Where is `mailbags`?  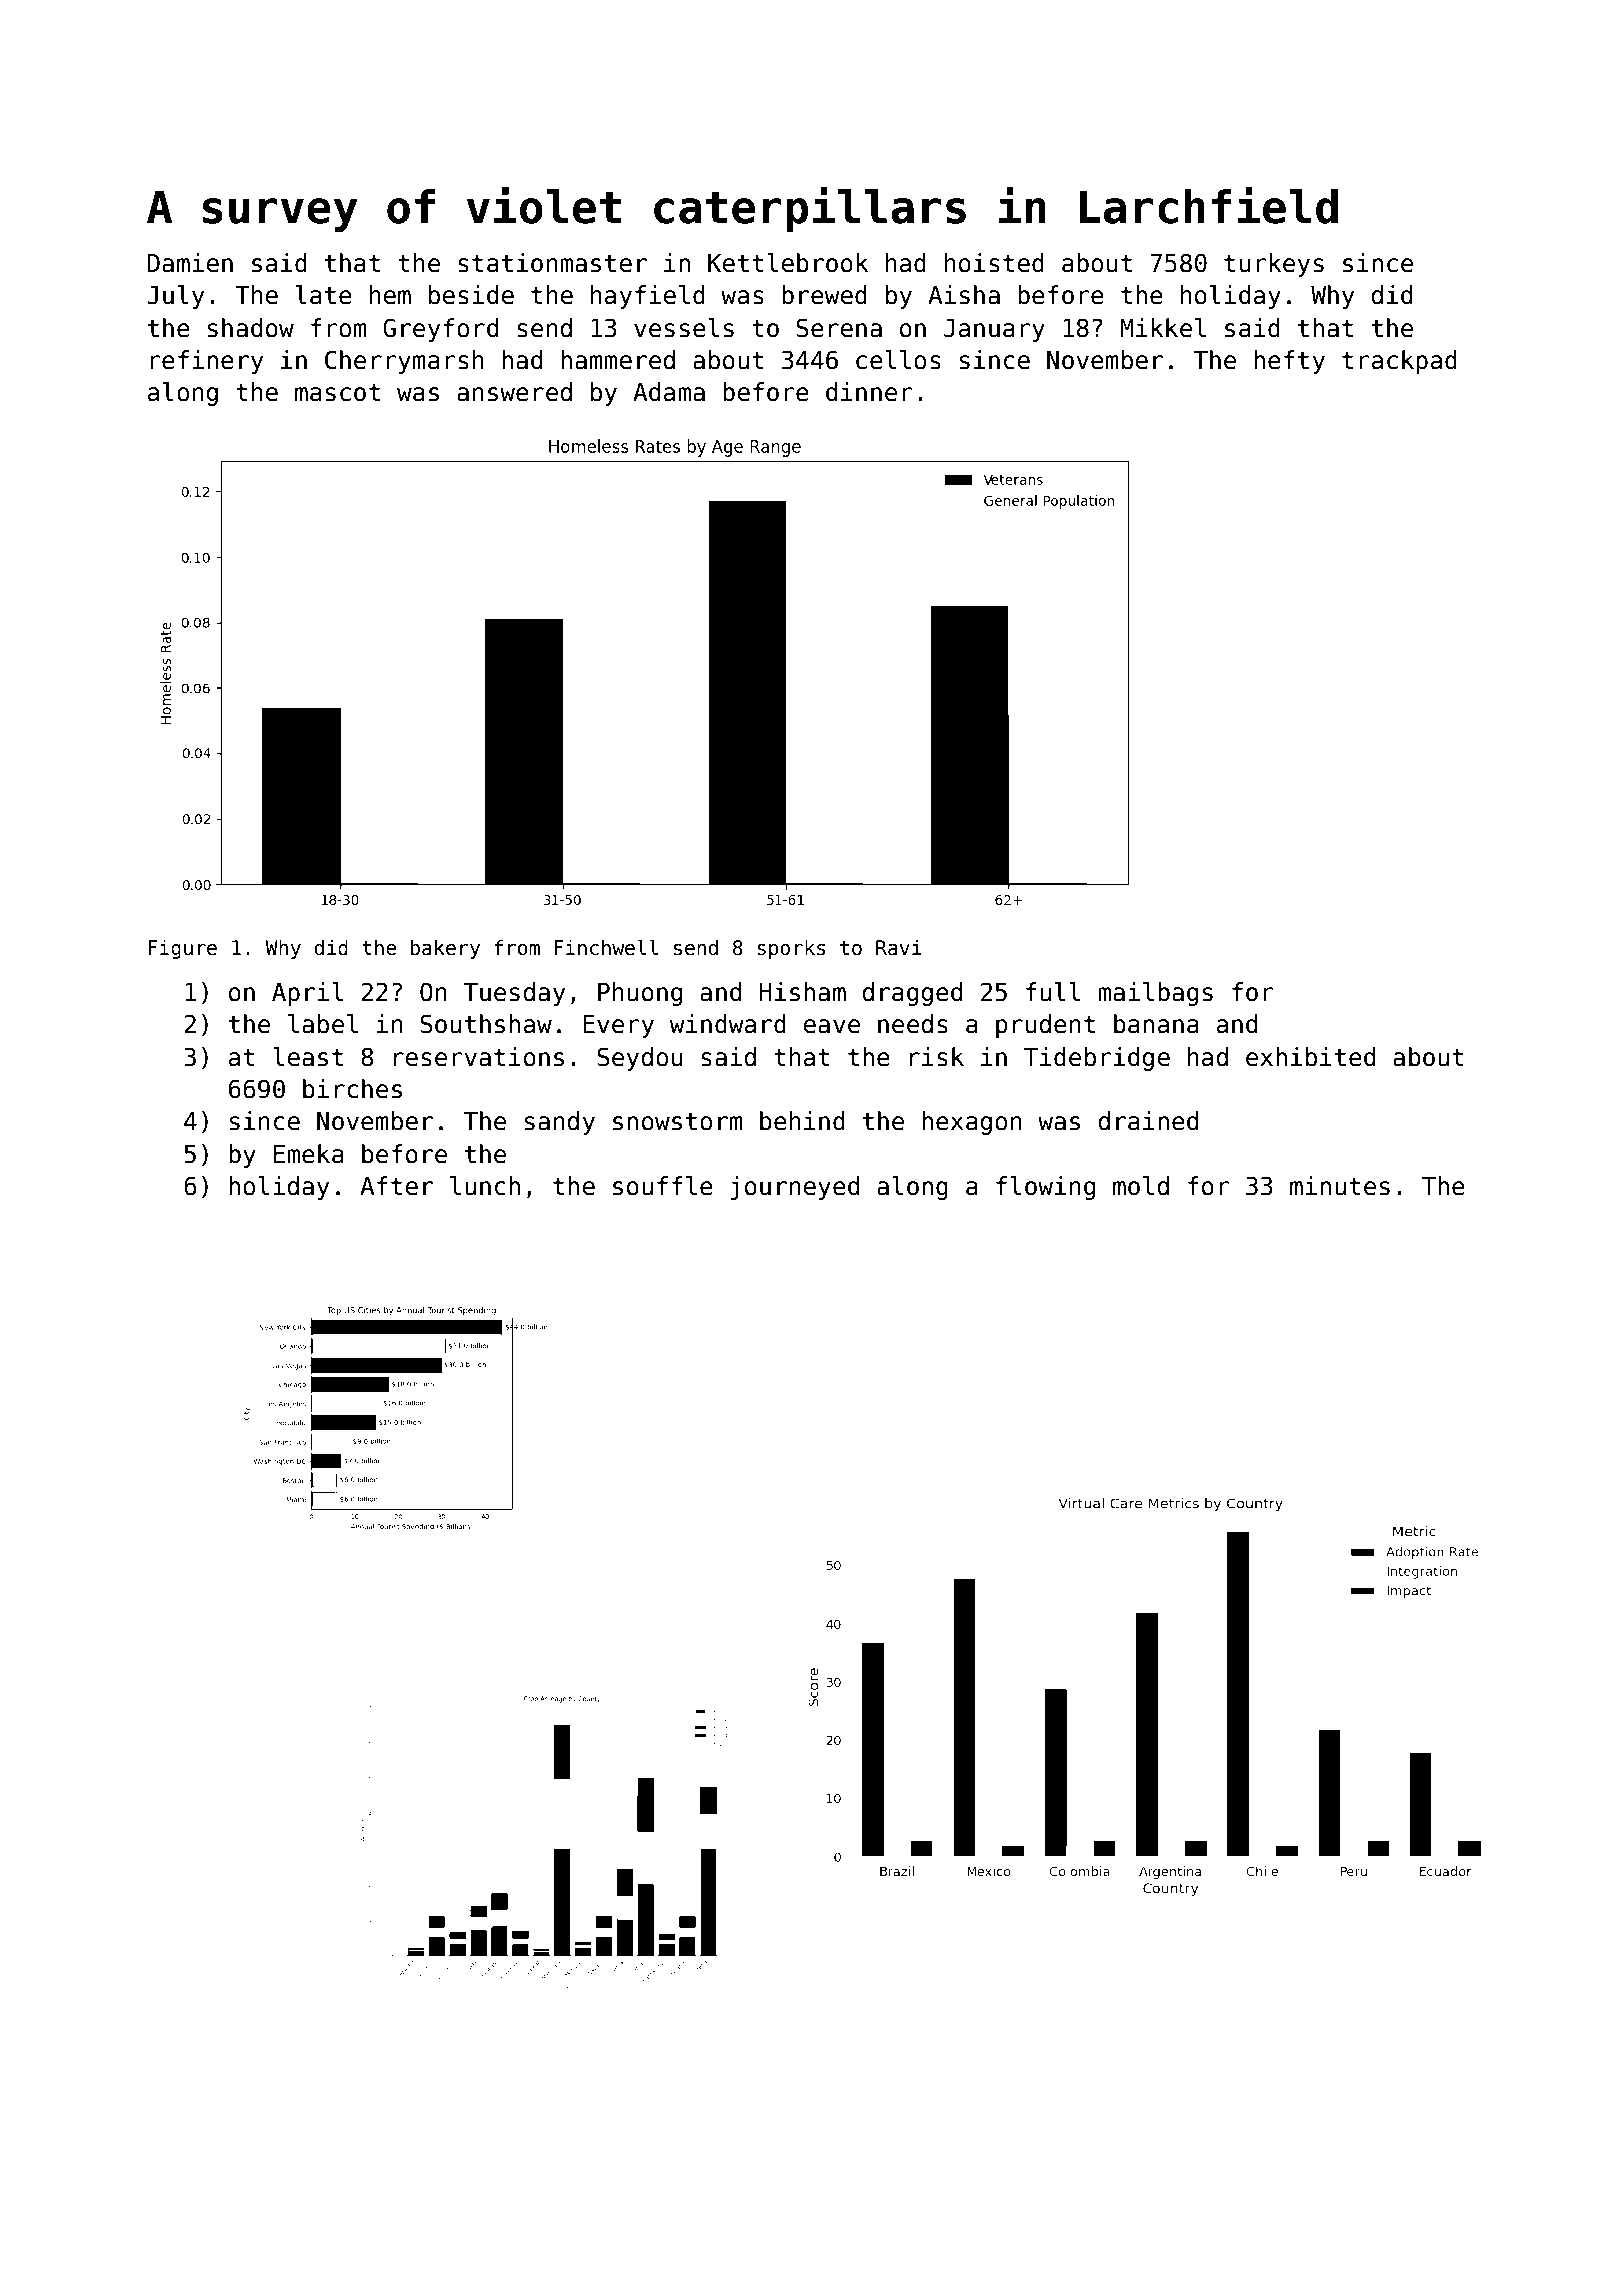 mailbags is located at coordinates (1155, 994).
